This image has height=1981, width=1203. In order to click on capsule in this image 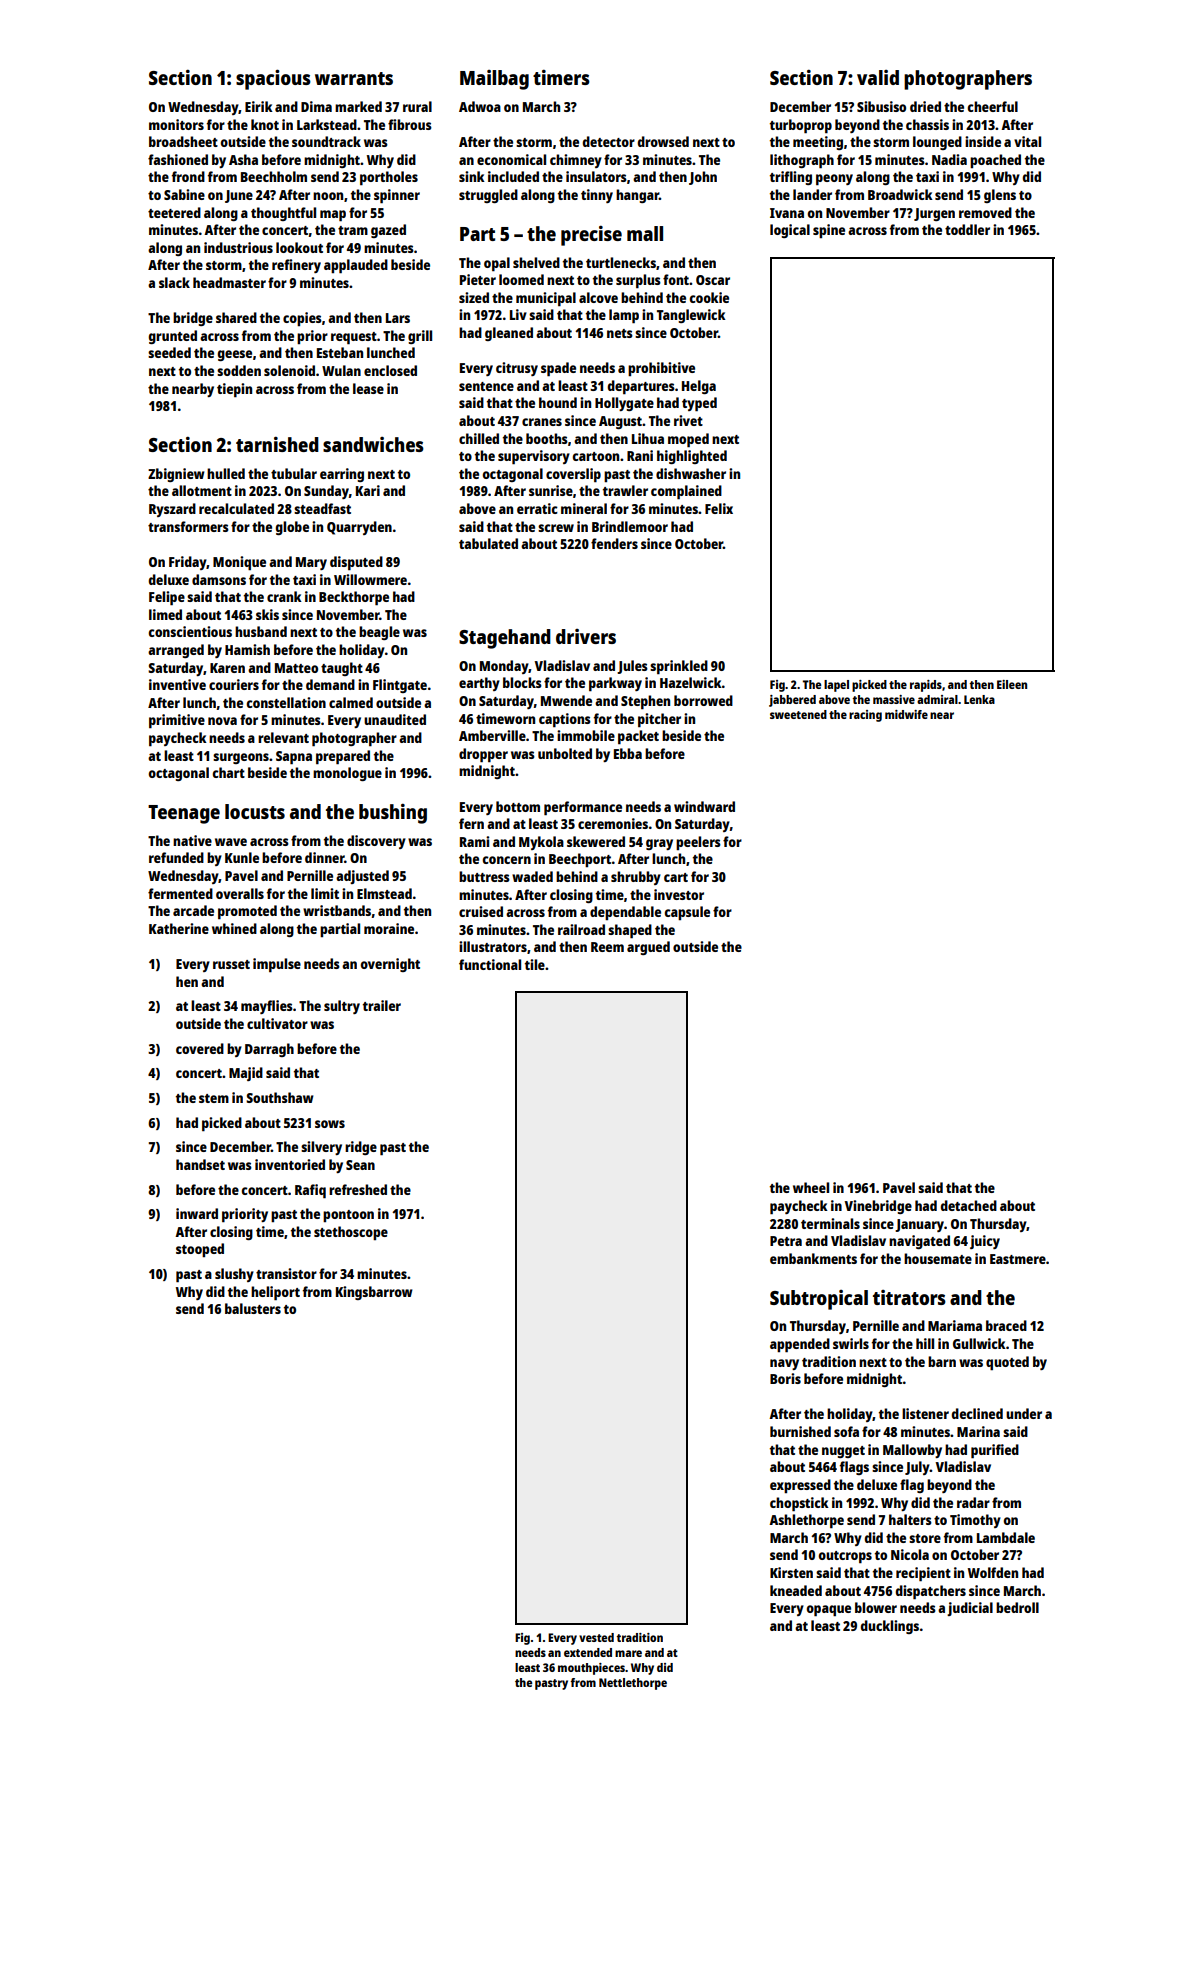, I will do `click(687, 913)`.
